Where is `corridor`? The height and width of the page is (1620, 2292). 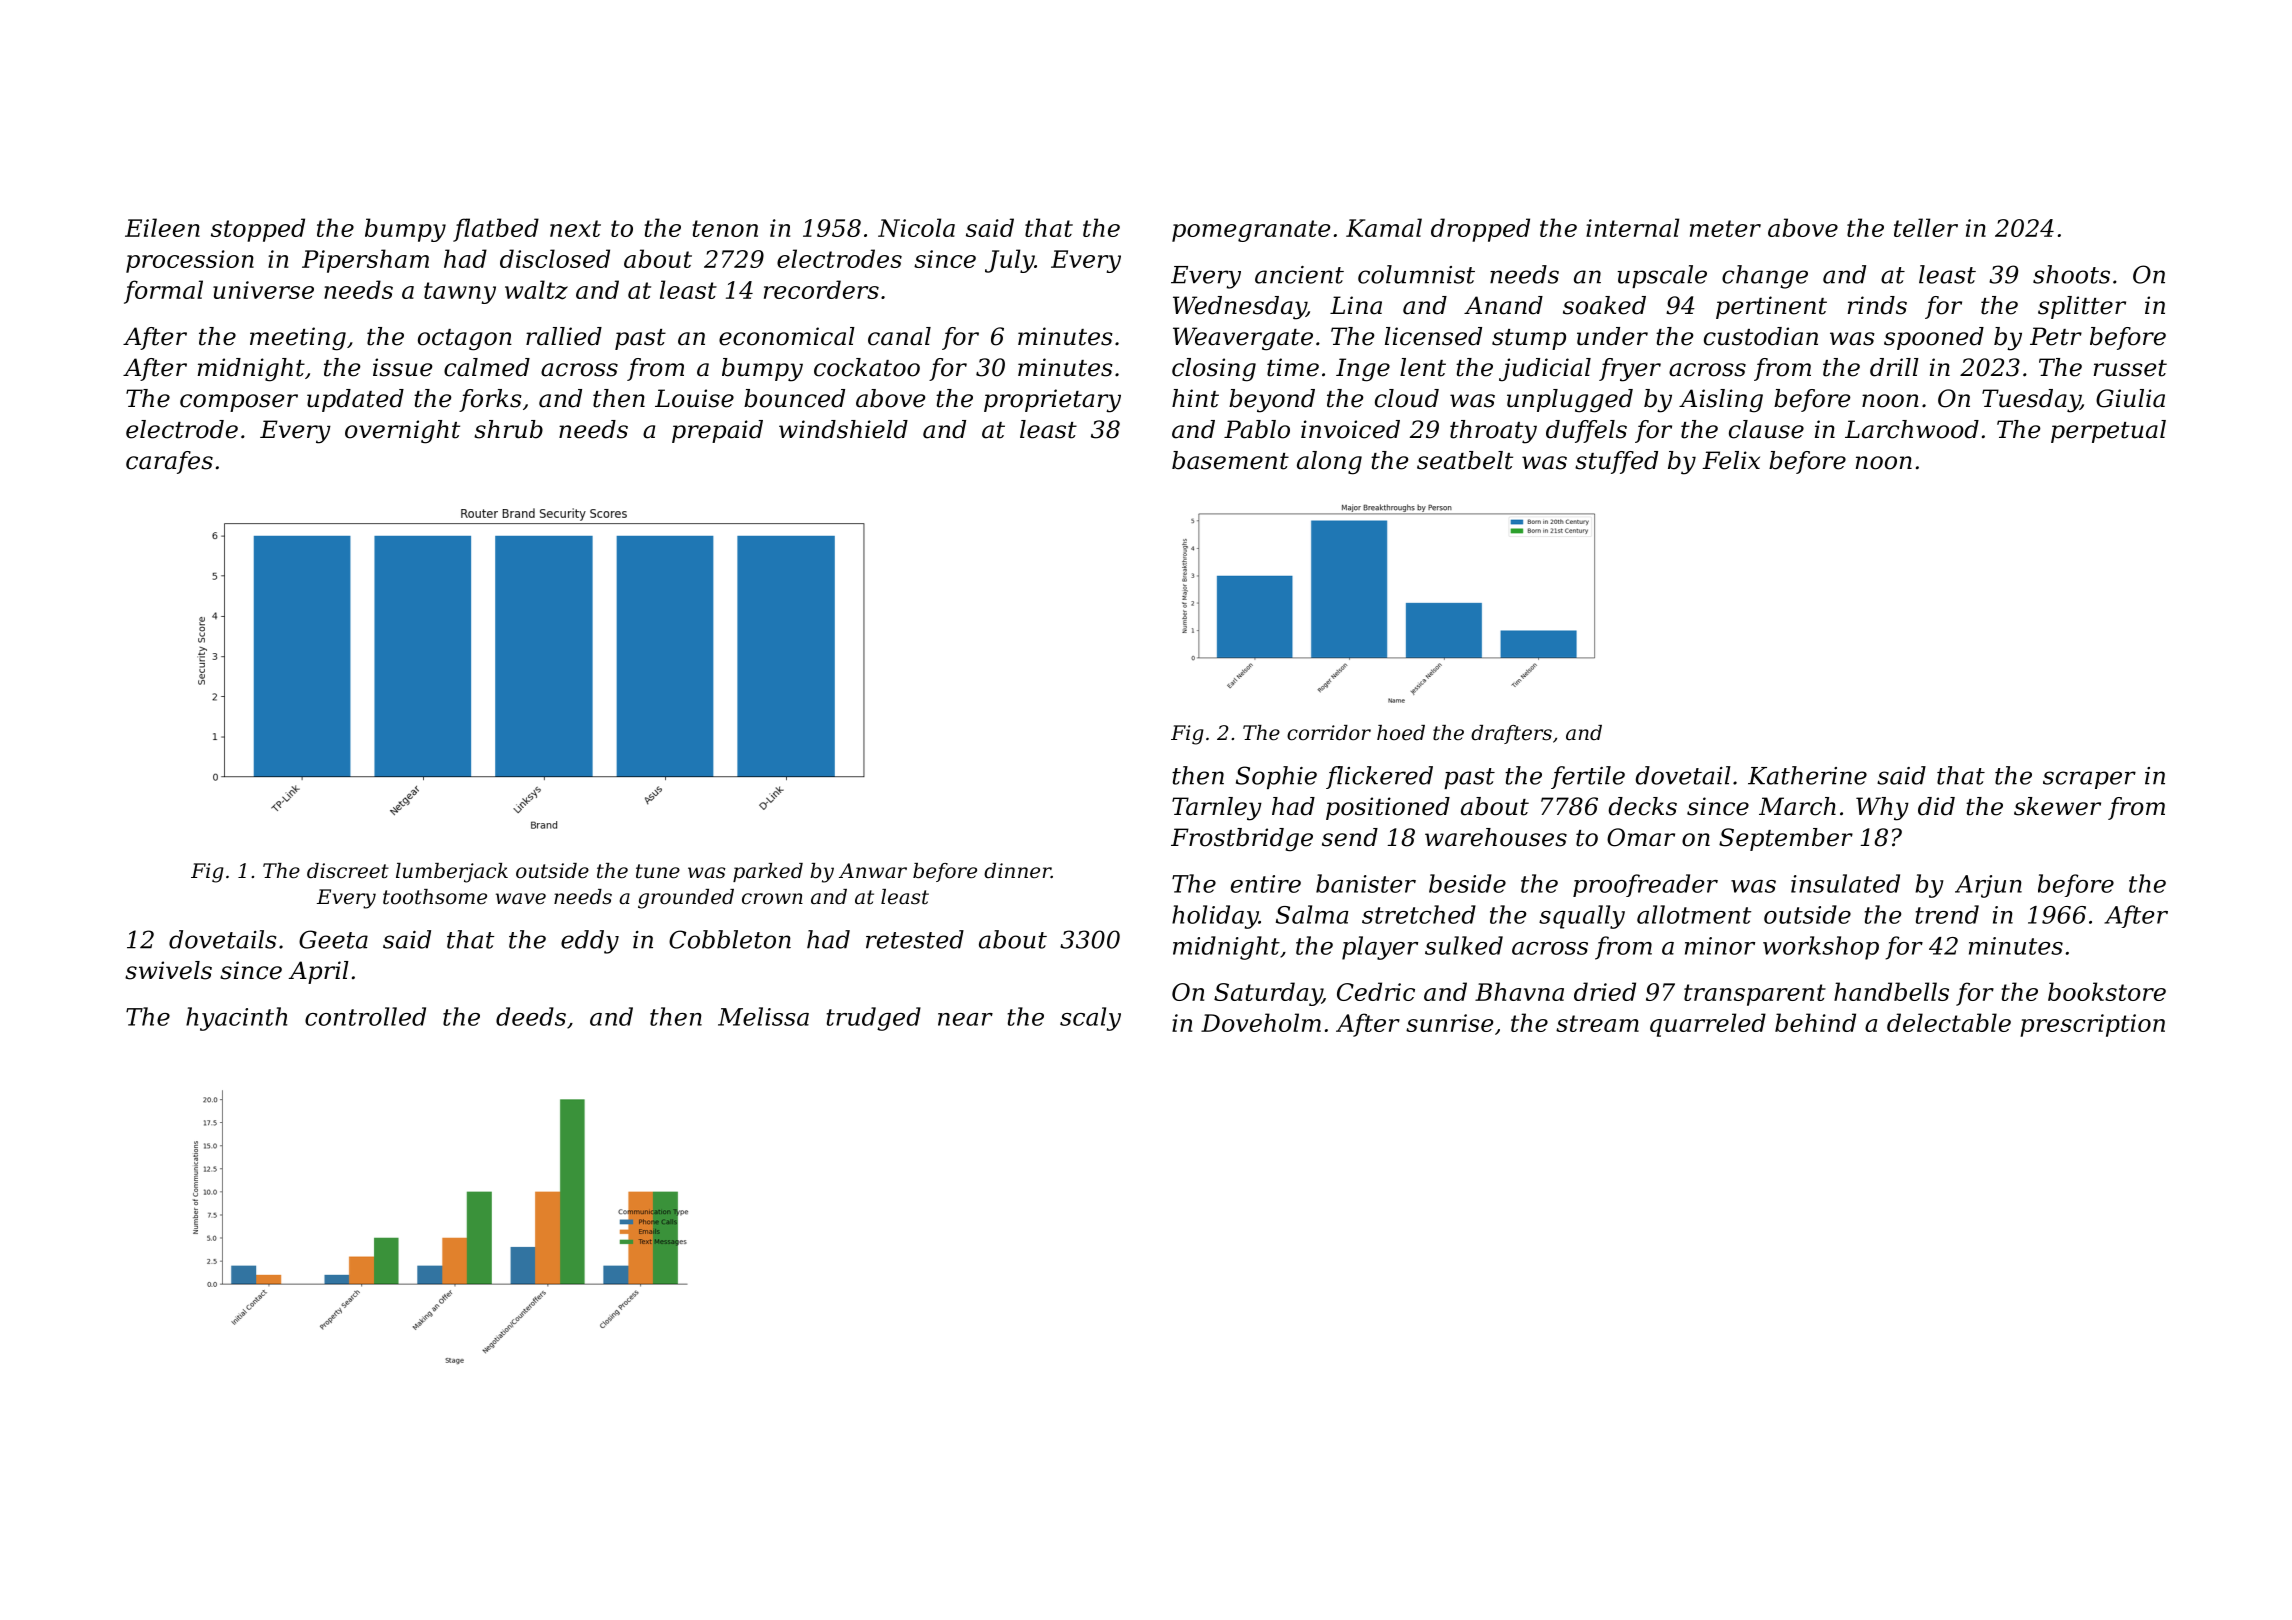 corridor is located at coordinates (1329, 733).
